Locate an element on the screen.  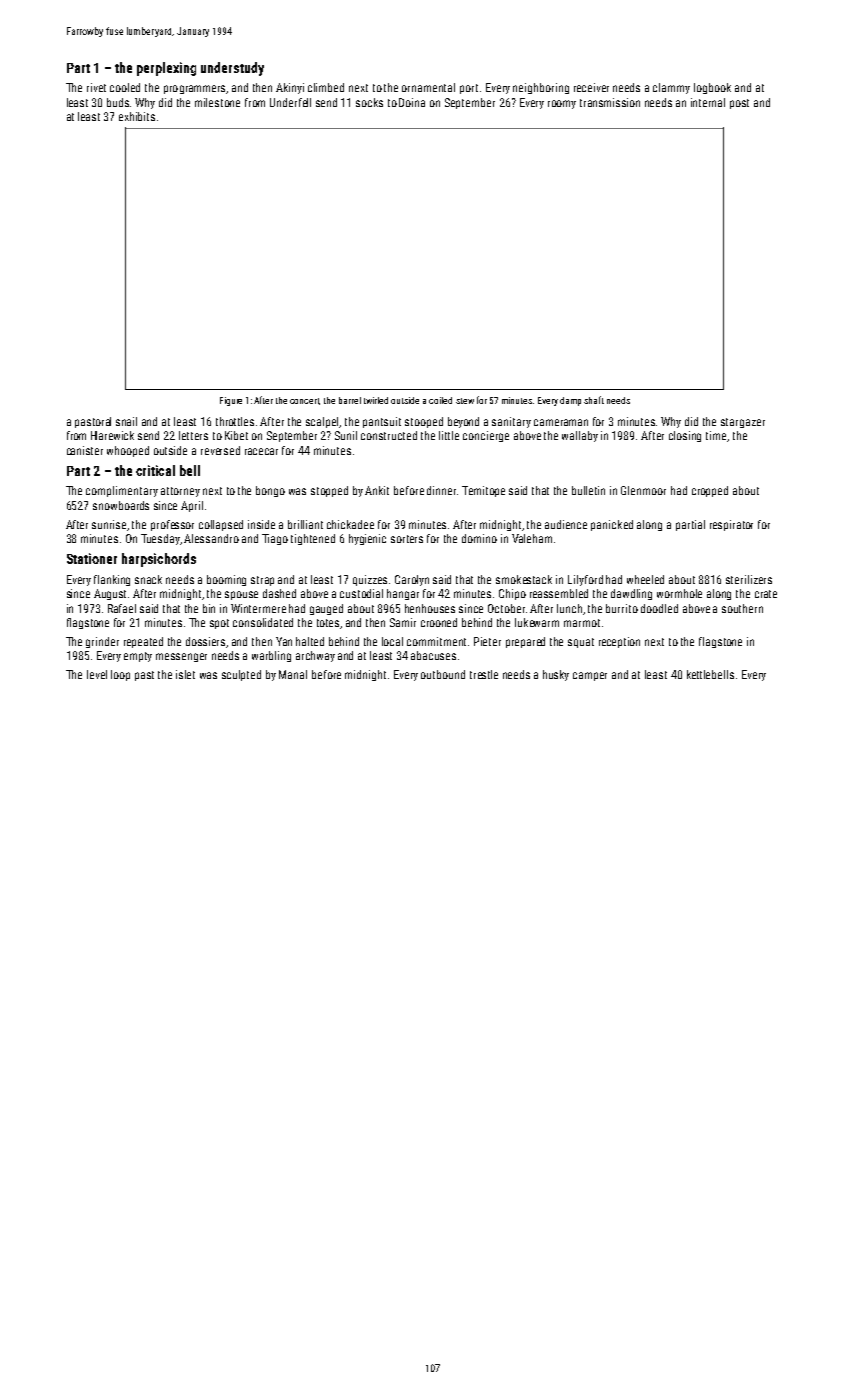
climbed is located at coordinates (326, 87).
